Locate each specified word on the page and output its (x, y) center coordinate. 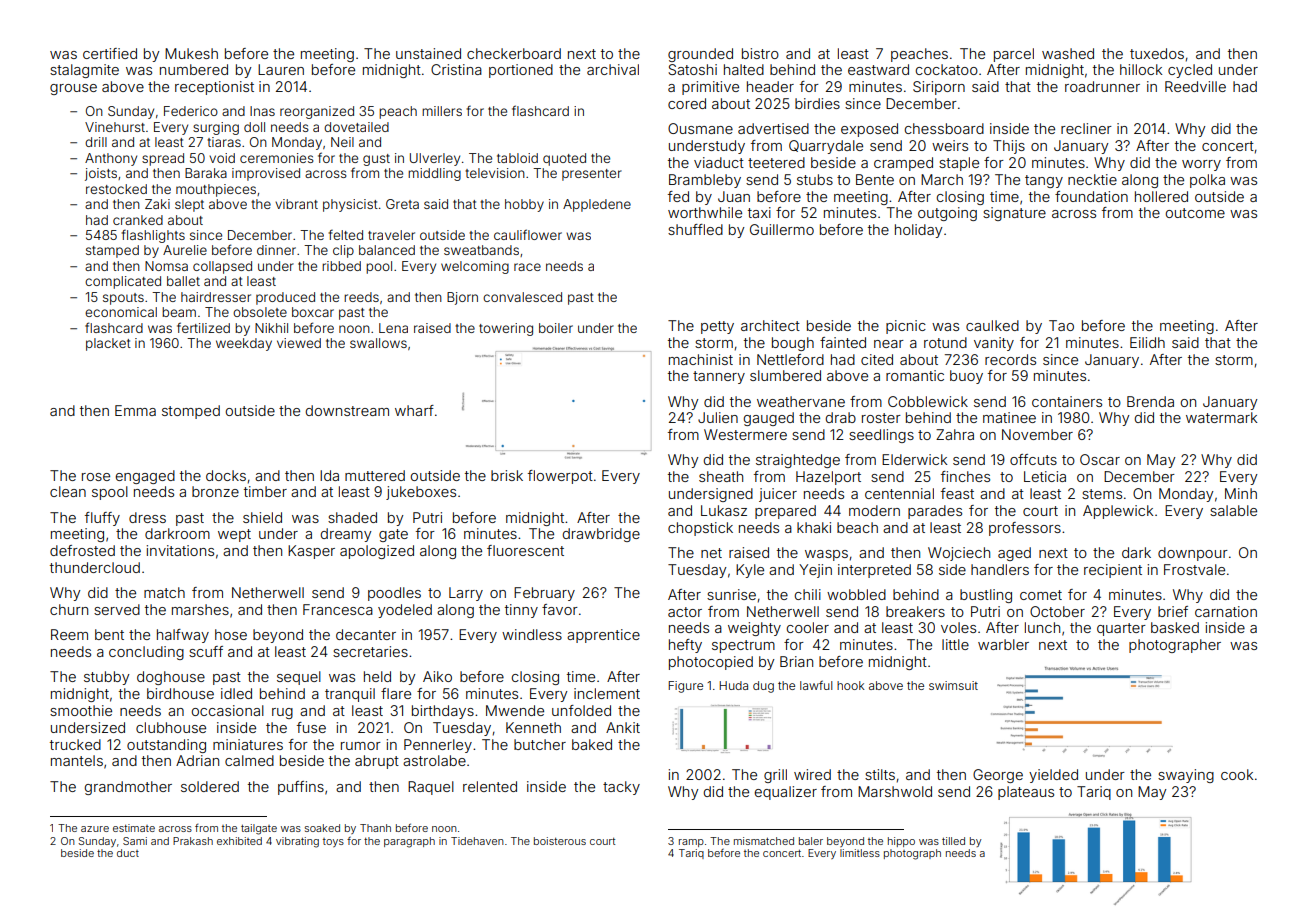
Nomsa (166, 266)
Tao (1061, 325)
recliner (1086, 128)
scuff (206, 651)
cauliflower (528, 234)
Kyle (750, 571)
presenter (592, 175)
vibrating (297, 842)
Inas (262, 111)
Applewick (1118, 512)
